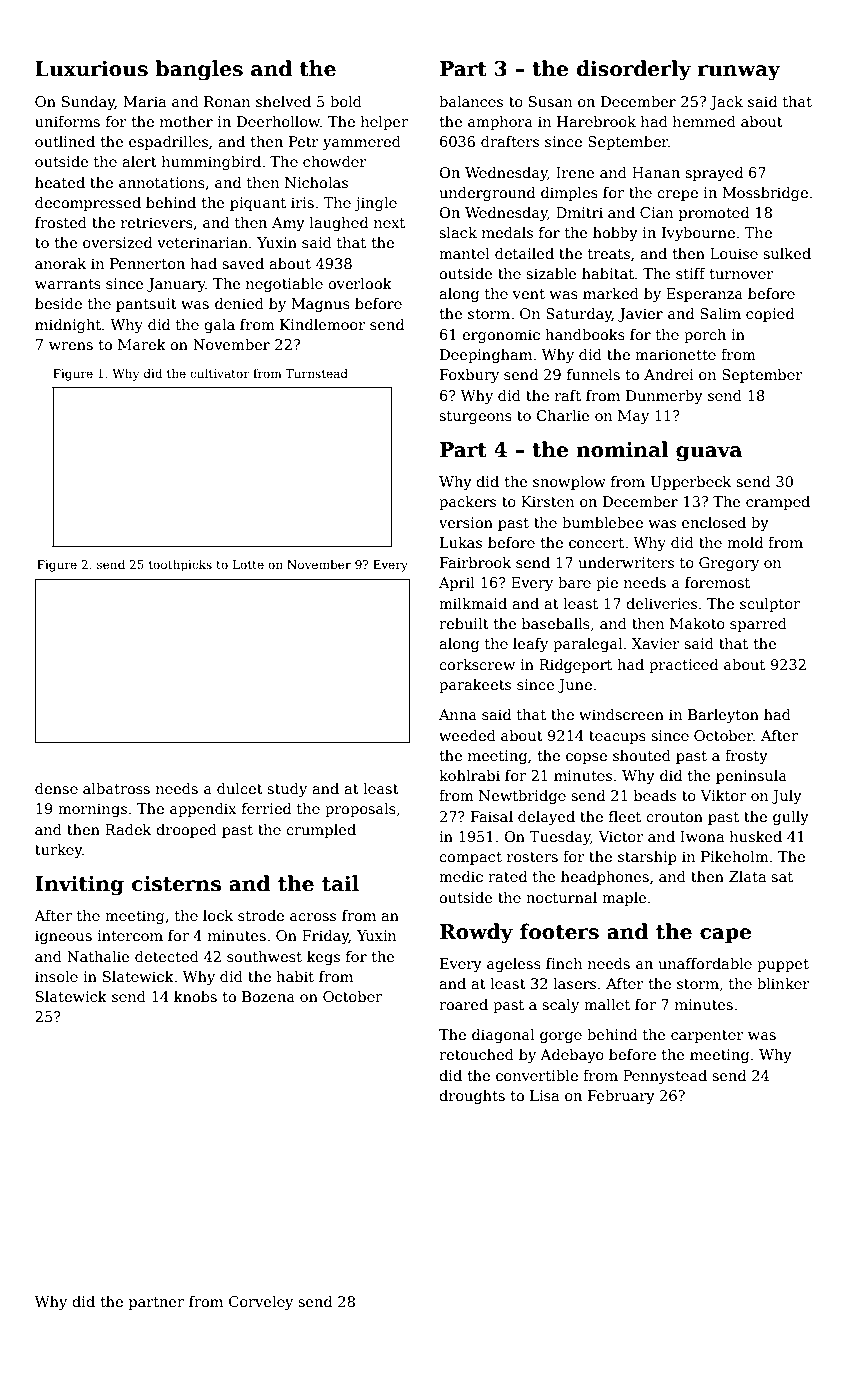 Image resolution: width=849 pixels, height=1400 pixels. I want to click on runway, so click(739, 73).
